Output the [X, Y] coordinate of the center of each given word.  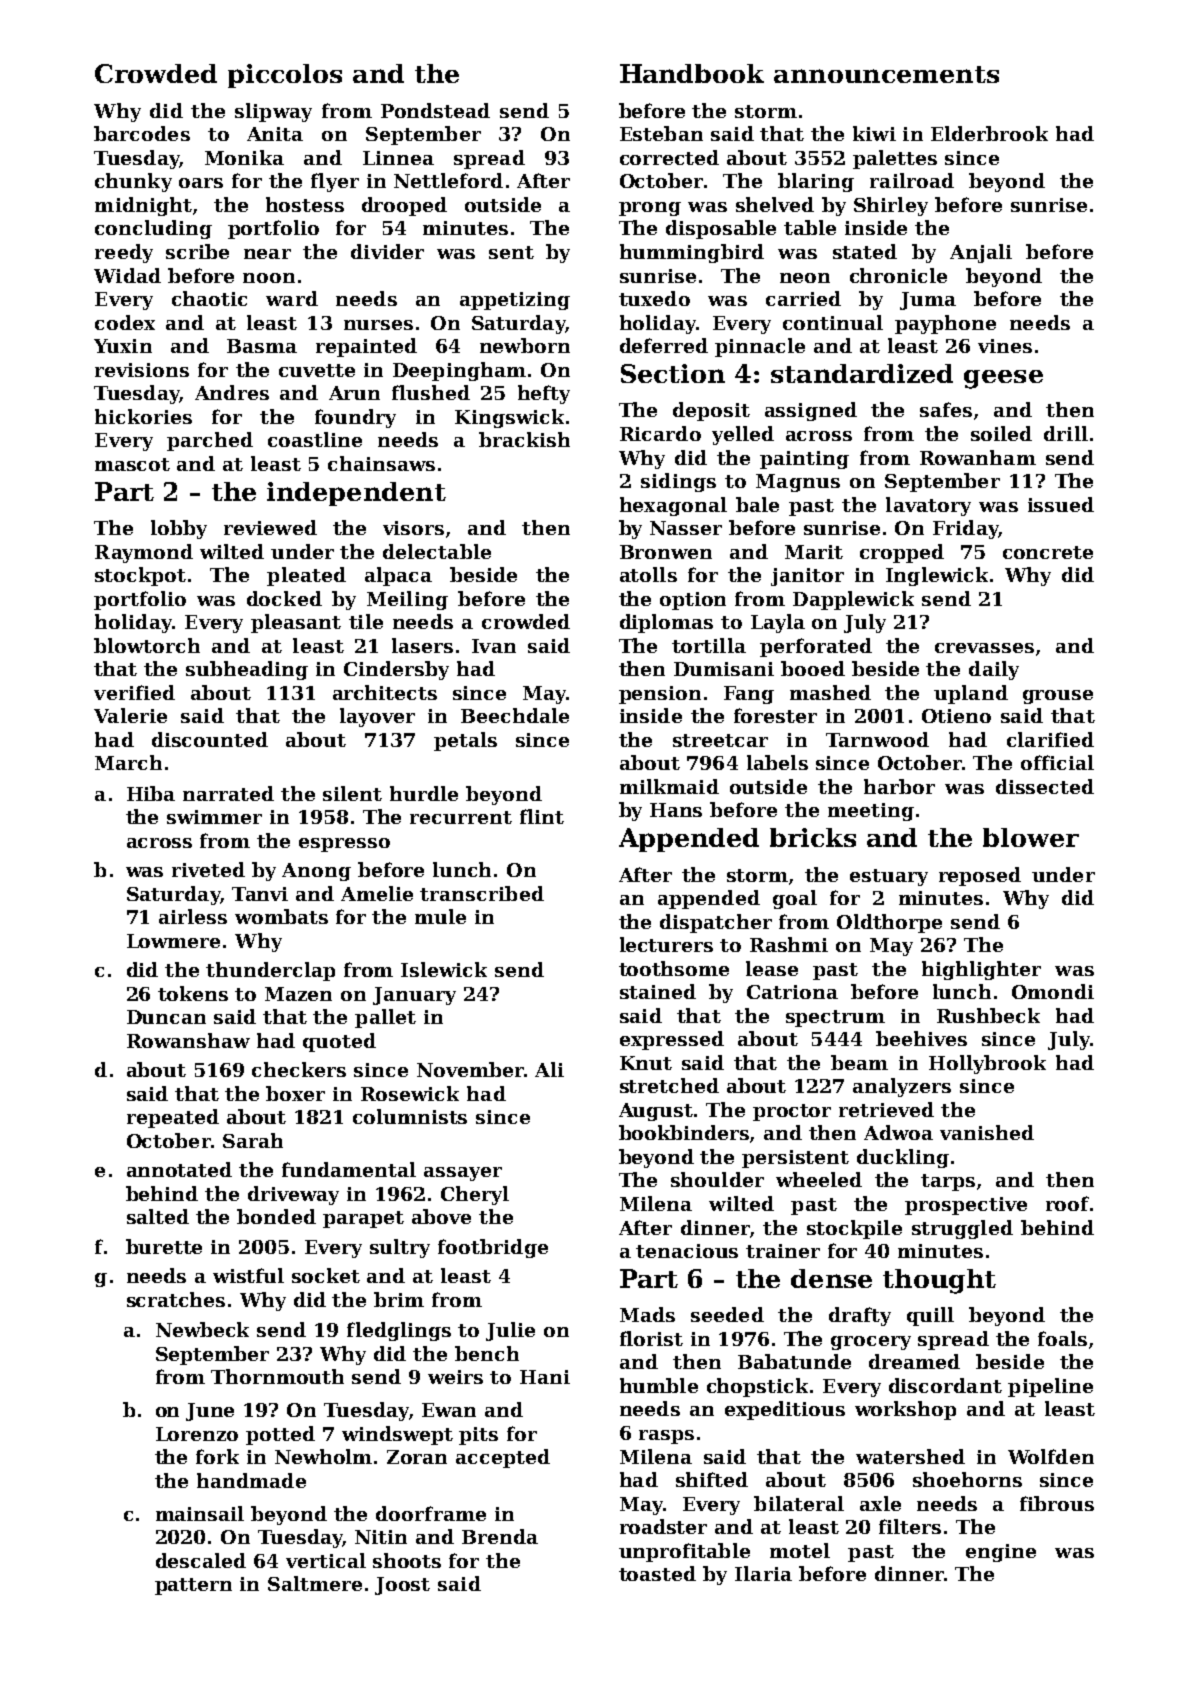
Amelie [377, 893]
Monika [244, 157]
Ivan [494, 646]
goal [795, 899]
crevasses [984, 648]
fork [217, 1456]
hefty [544, 394]
